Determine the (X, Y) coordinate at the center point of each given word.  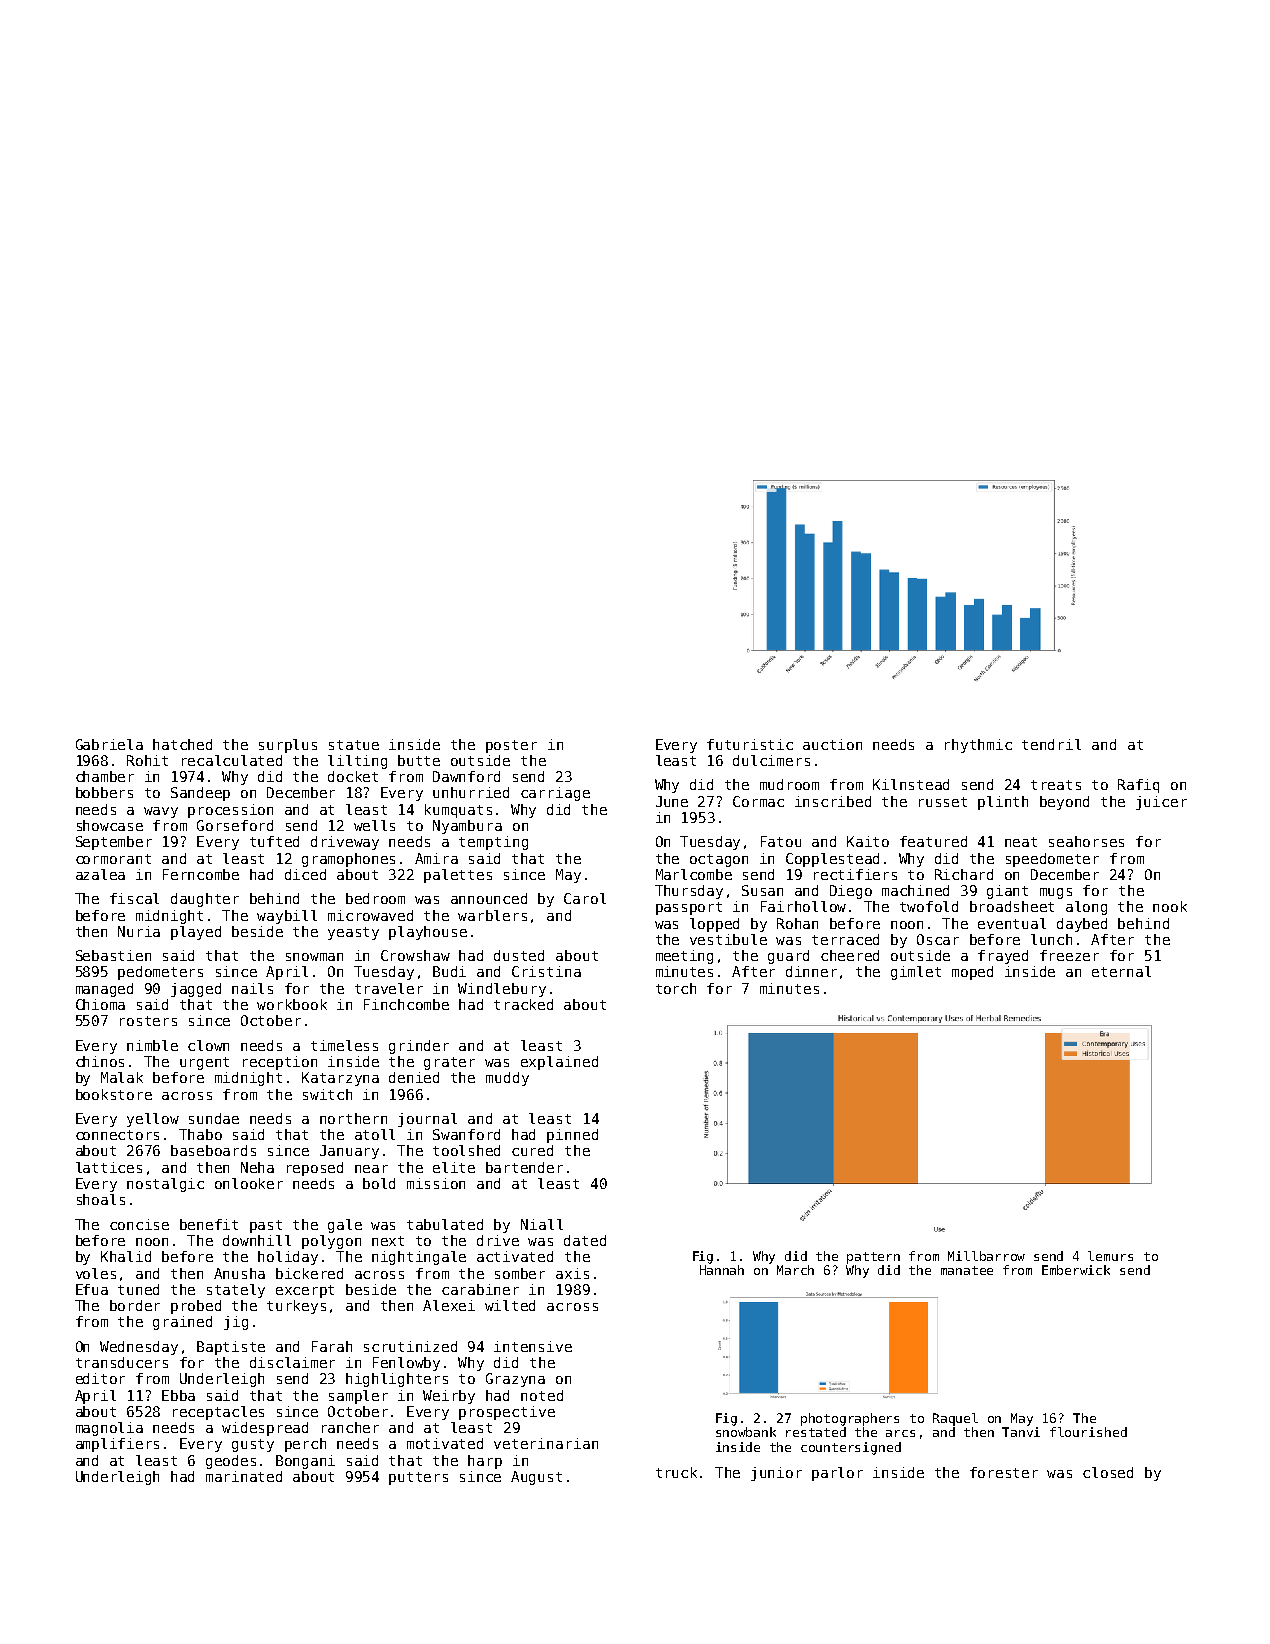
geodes (231, 1462)
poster (511, 746)
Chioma (100, 1004)
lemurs (1110, 1256)
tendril (1051, 744)
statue (354, 745)
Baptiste (231, 1348)
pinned (572, 1136)
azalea (100, 874)
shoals (101, 1199)
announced (489, 898)
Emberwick (1076, 1270)
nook (1170, 906)
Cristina (546, 971)
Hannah (722, 1270)
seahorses (1086, 841)
